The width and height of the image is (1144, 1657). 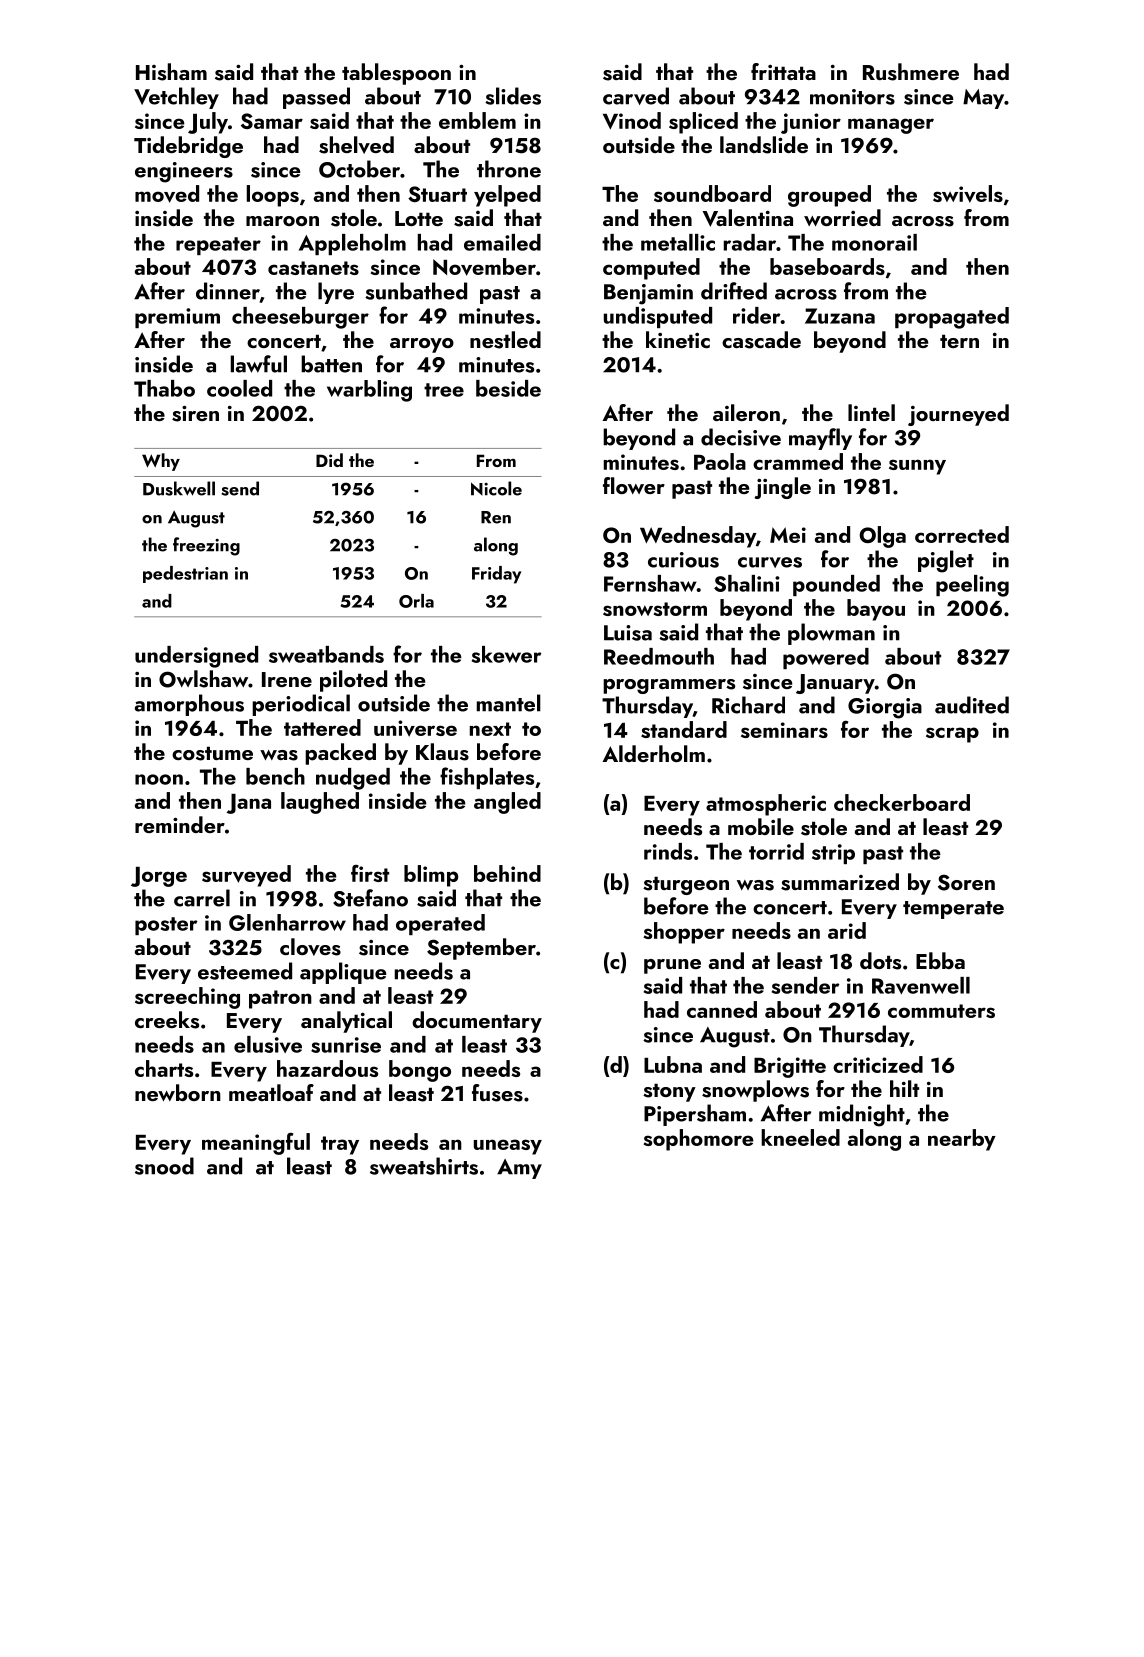 I want to click on Amy, so click(x=519, y=1169).
